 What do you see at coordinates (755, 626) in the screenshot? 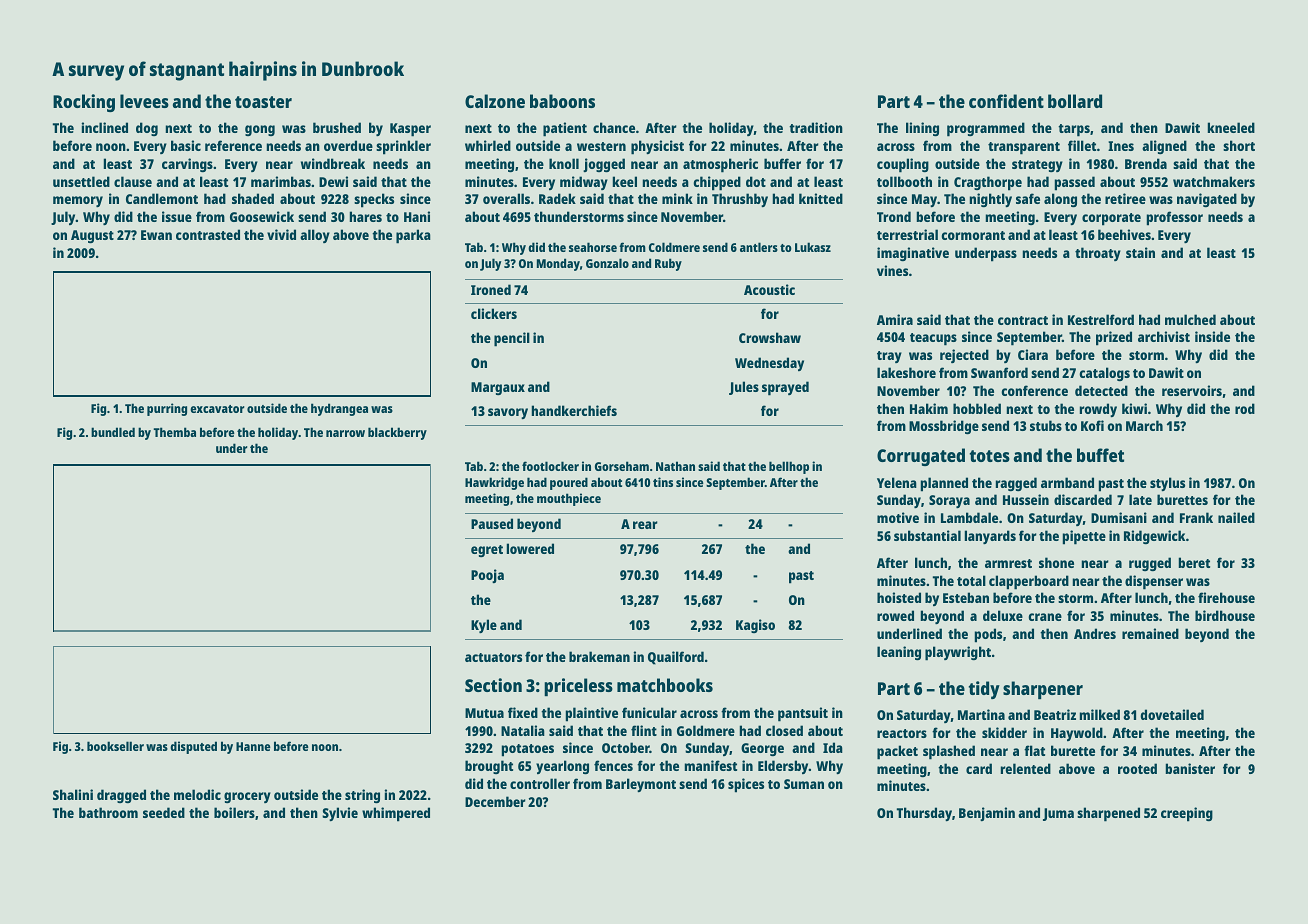
I see `Kagiso` at bounding box center [755, 626].
